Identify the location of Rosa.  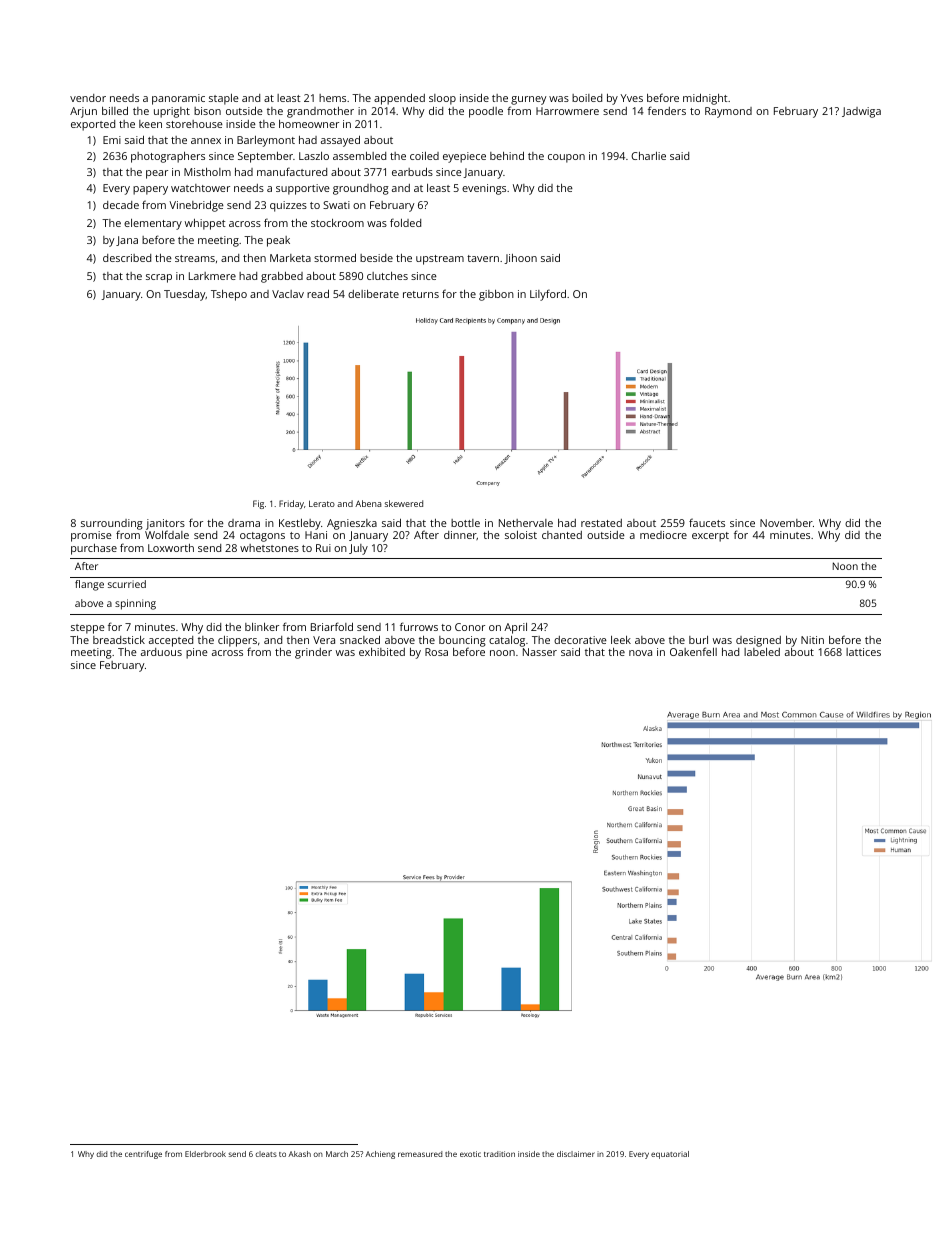
(436, 652).
